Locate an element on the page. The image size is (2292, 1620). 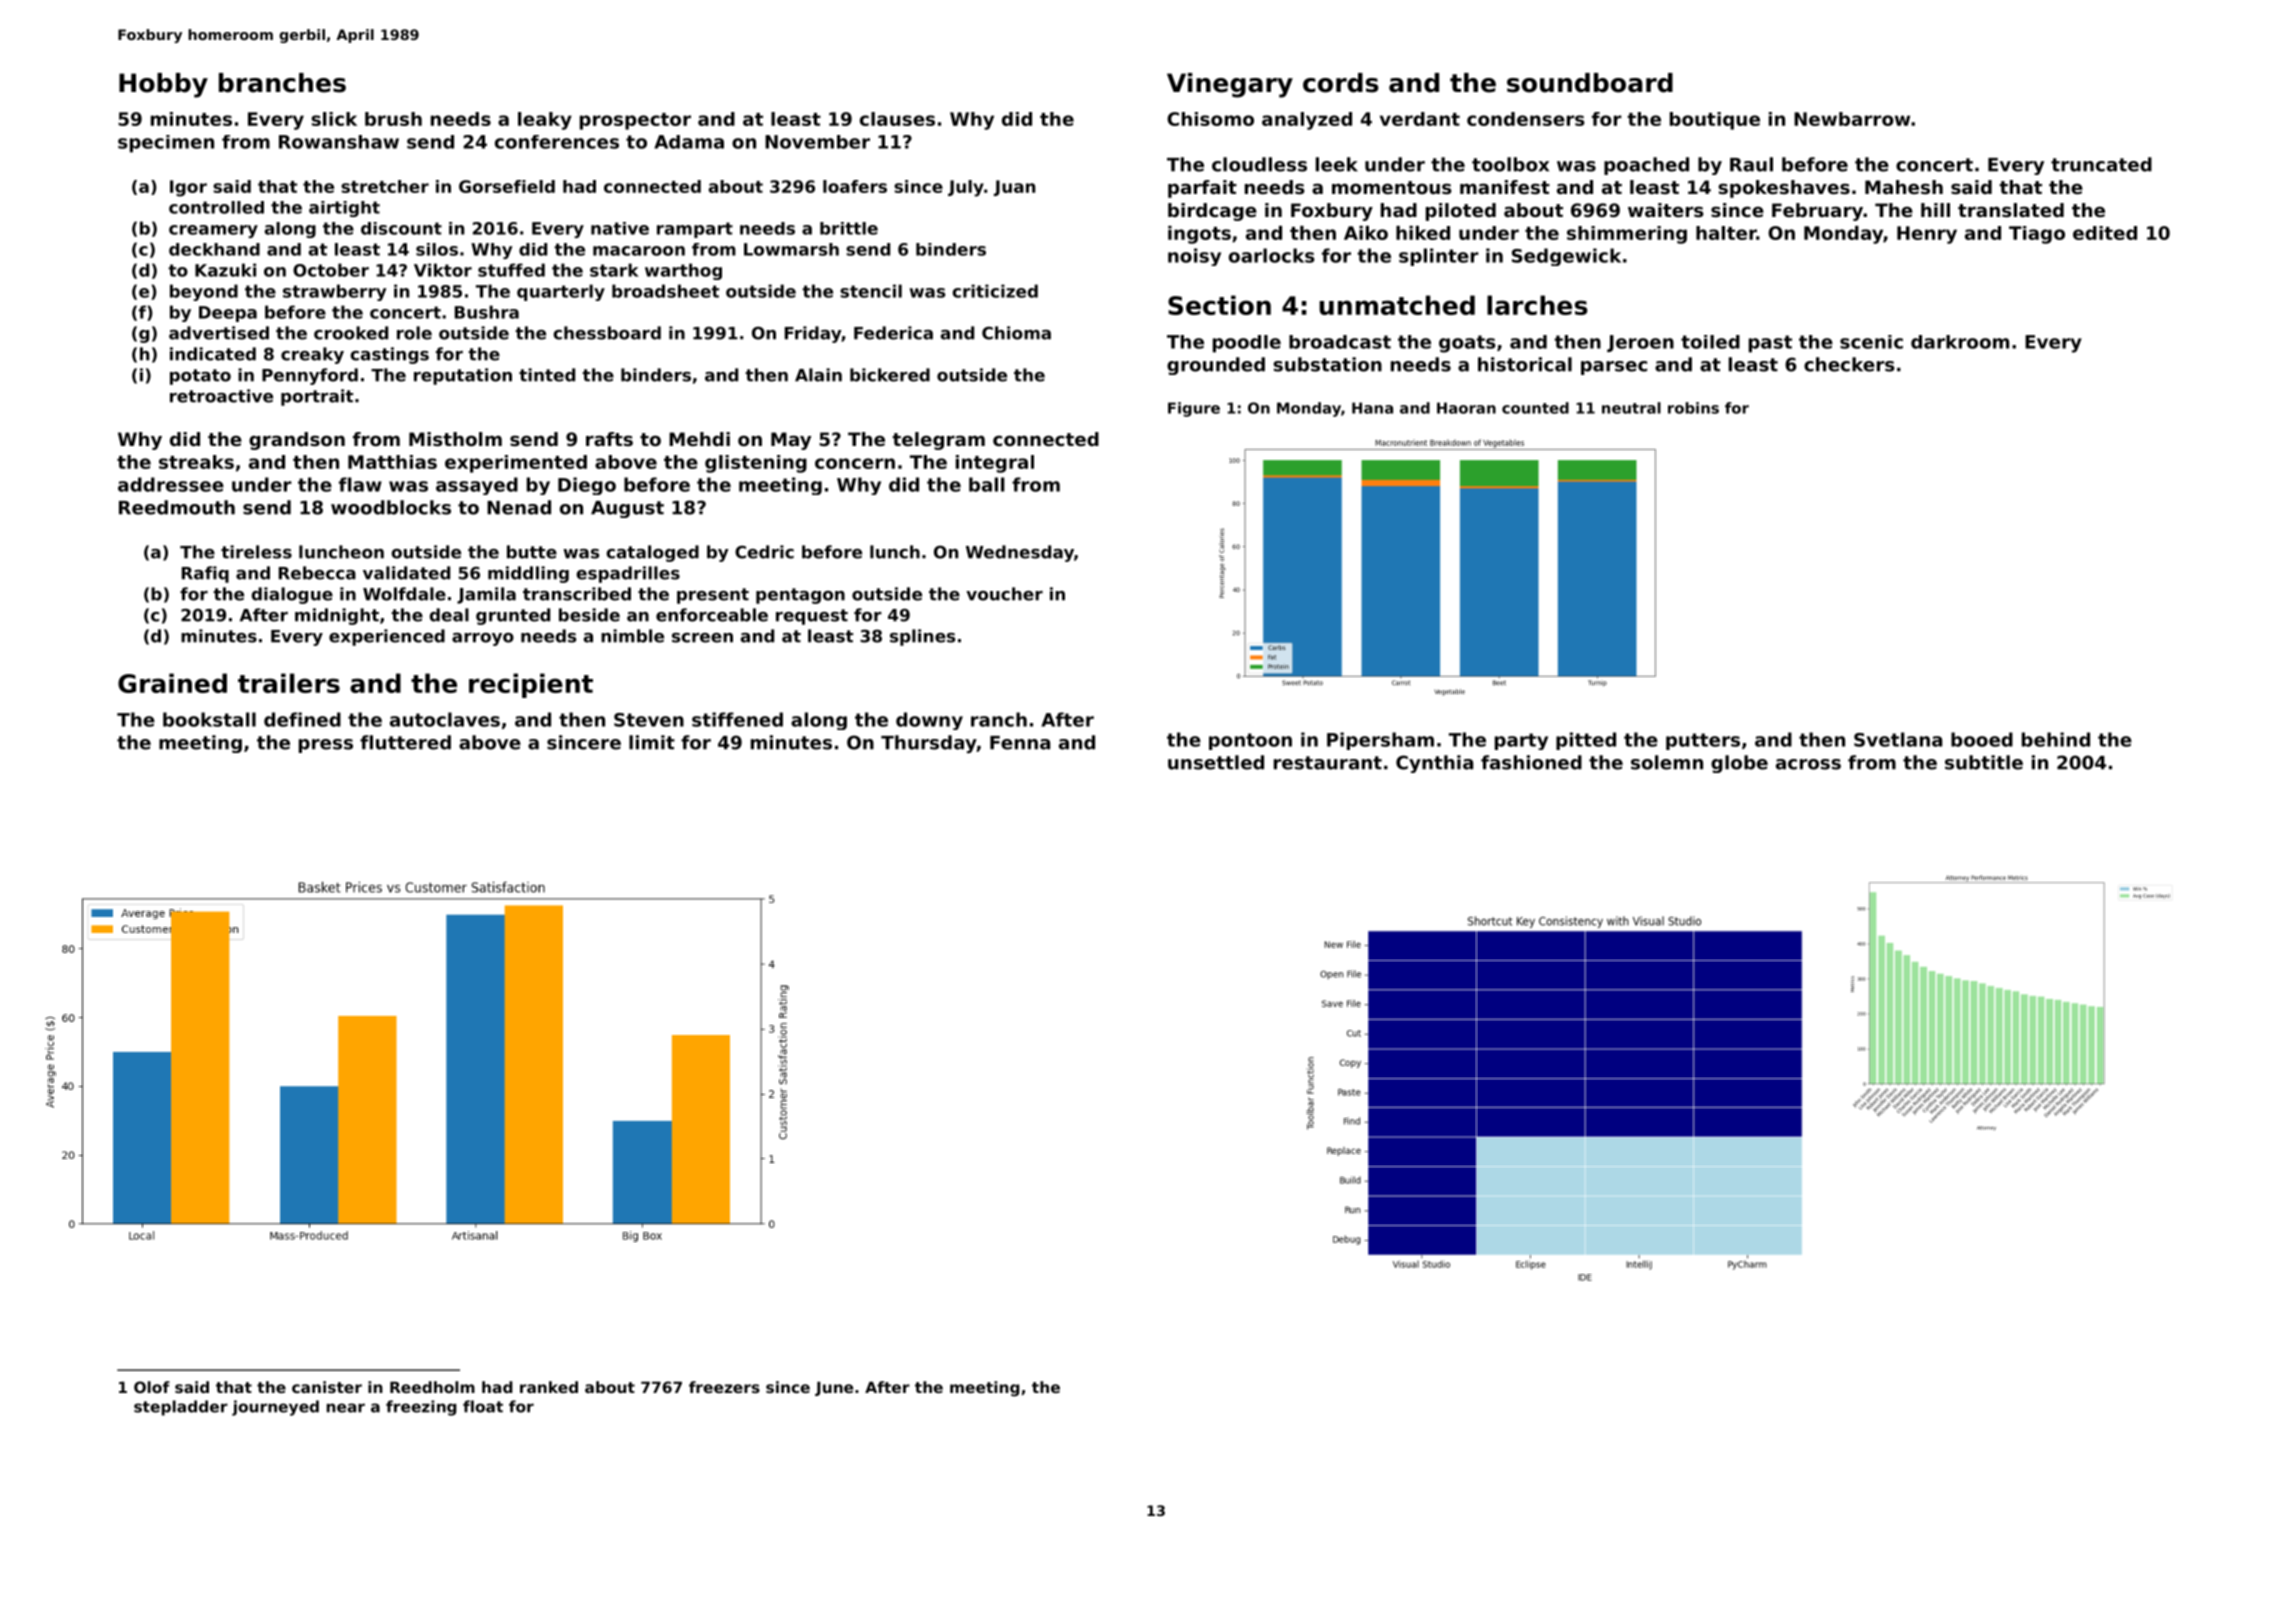
splines is located at coordinates (922, 637).
